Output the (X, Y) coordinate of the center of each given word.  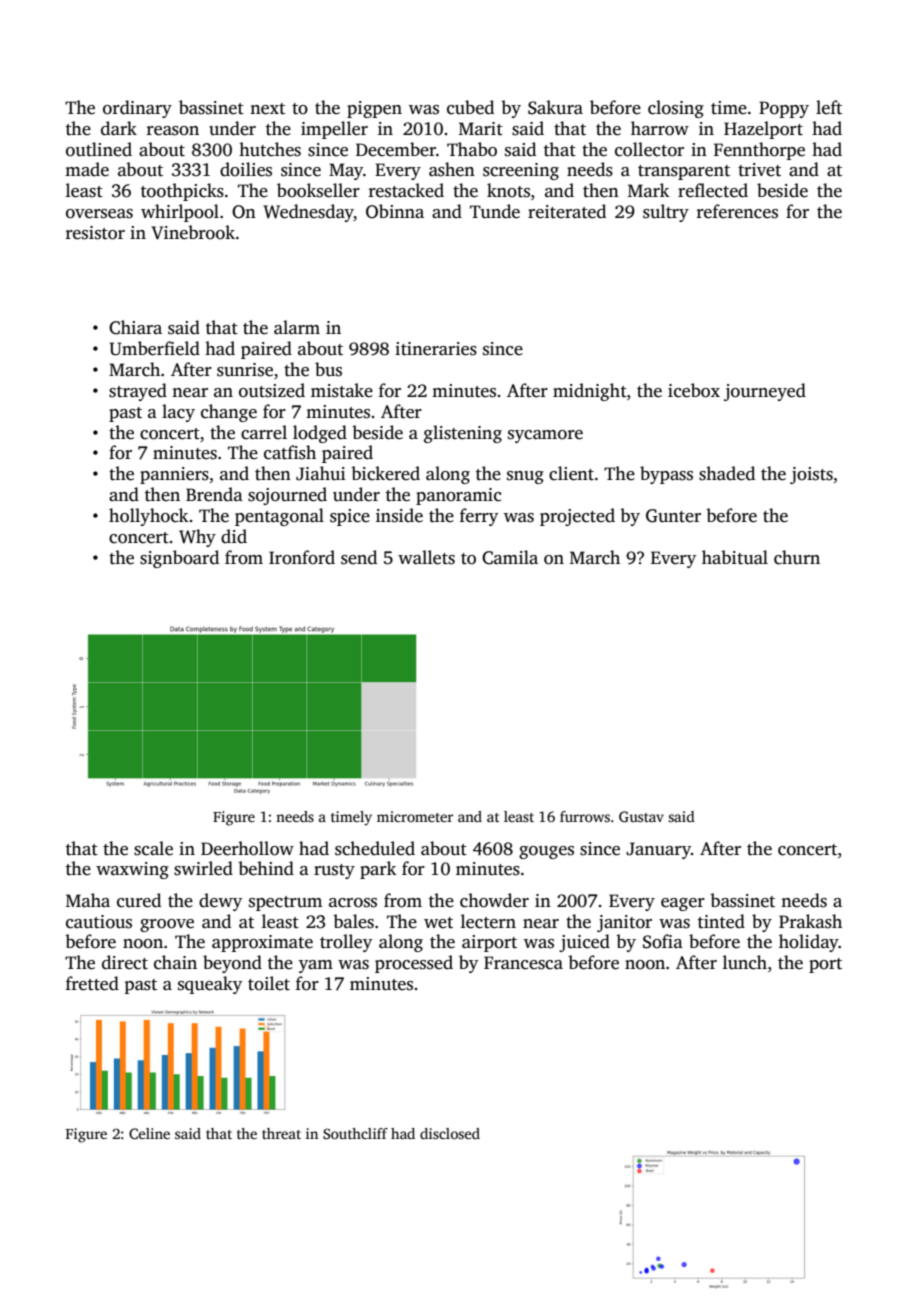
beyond (232, 964)
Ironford (302, 557)
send (359, 557)
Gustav (641, 816)
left (829, 107)
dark (119, 128)
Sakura (555, 107)
